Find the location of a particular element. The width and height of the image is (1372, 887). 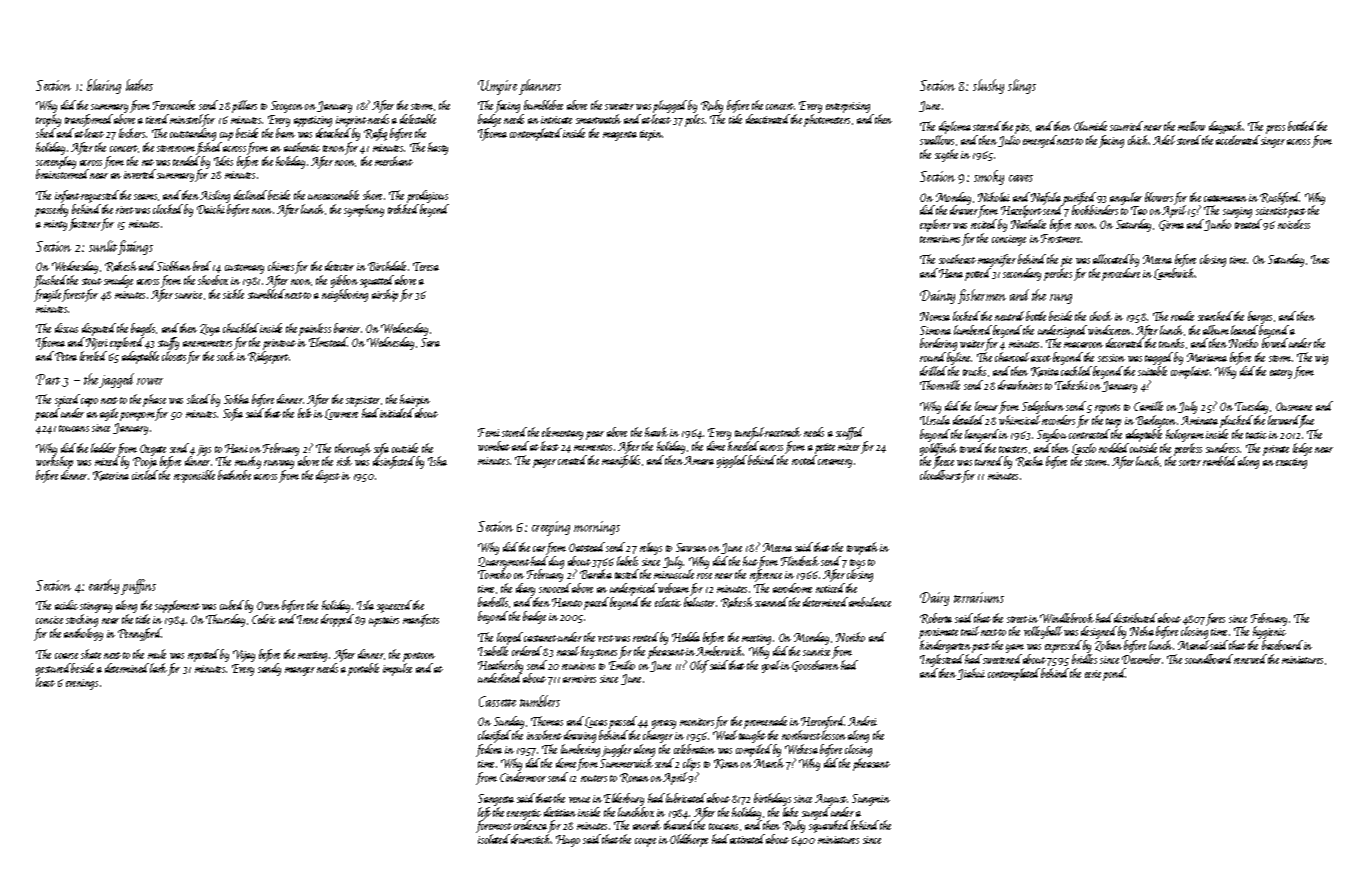

rambled is located at coordinates (1220, 461).
